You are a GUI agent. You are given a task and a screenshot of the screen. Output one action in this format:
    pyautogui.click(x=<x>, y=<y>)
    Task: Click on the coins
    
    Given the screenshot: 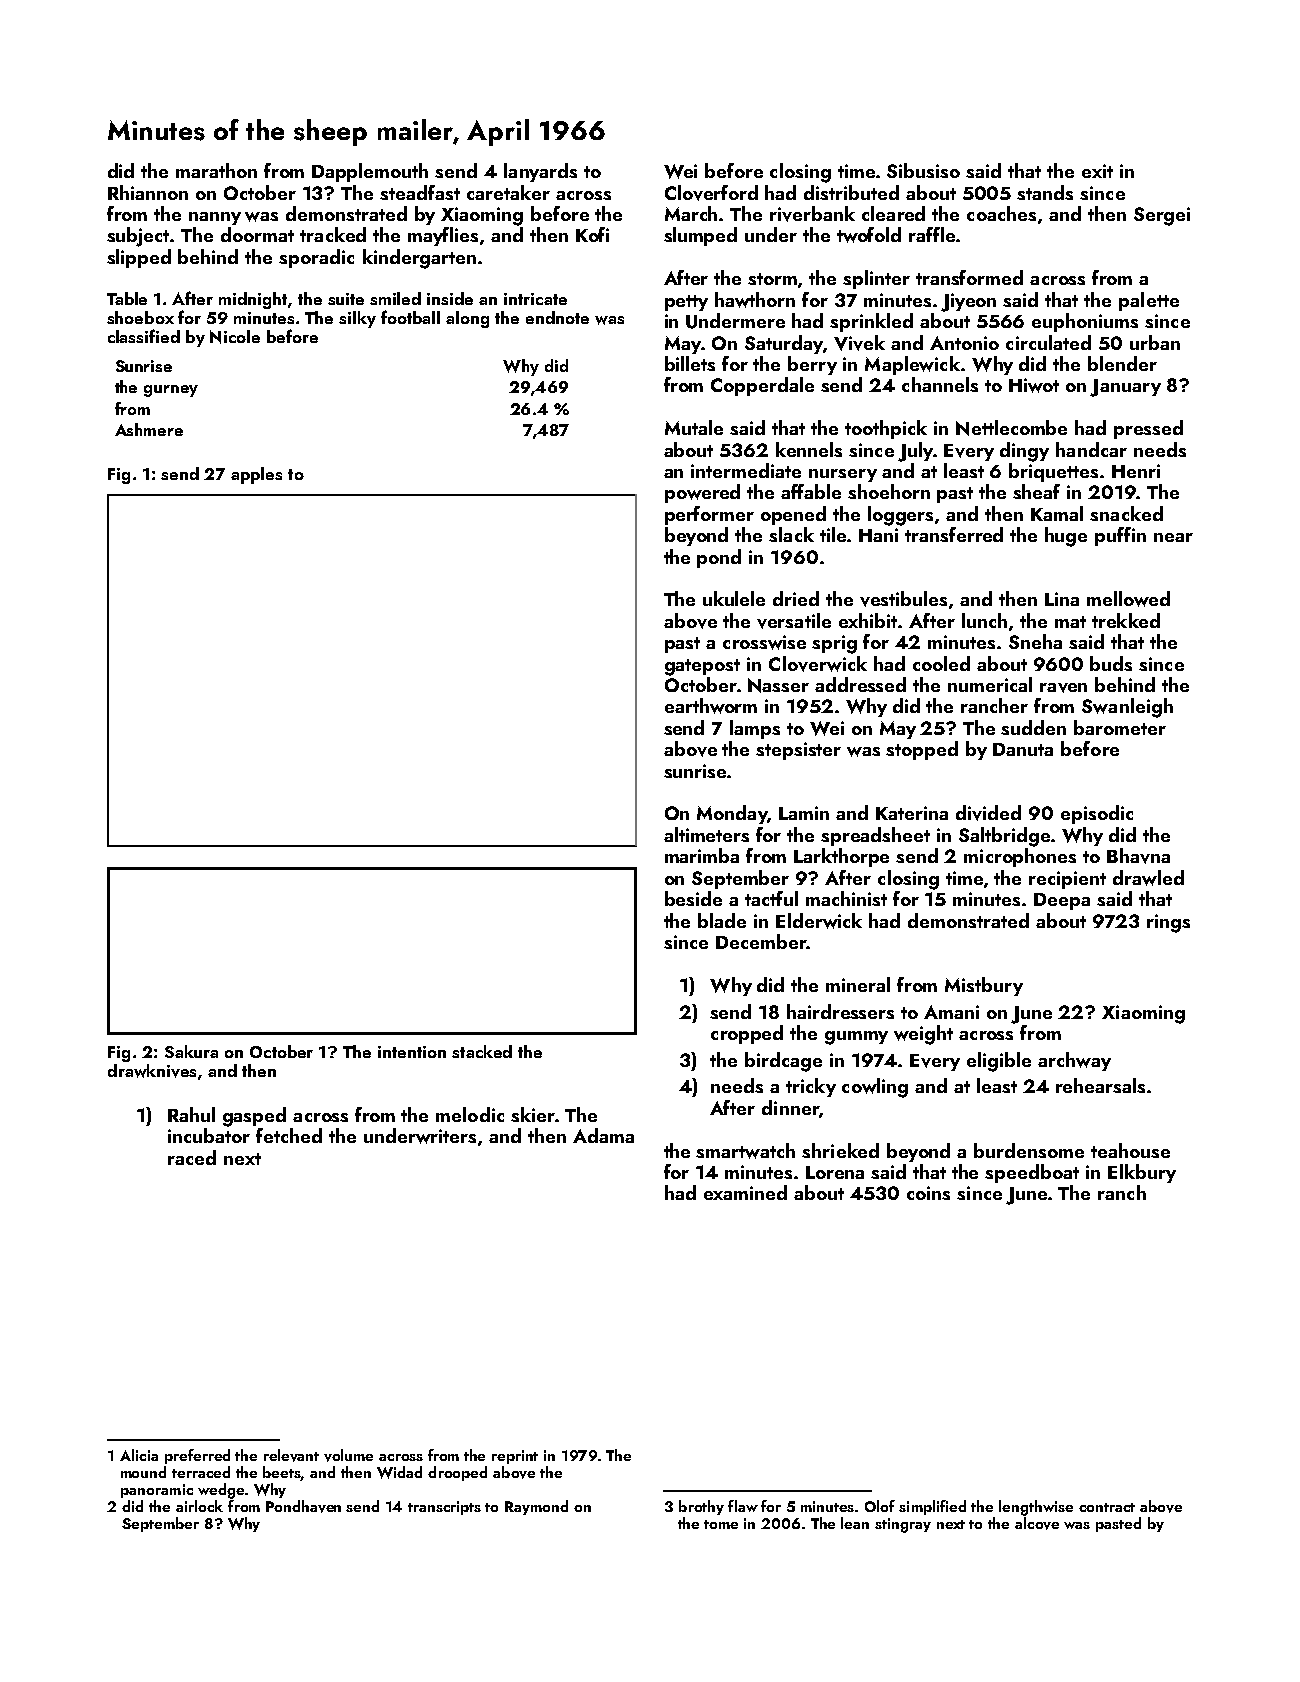 What is the action you would take?
    pyautogui.click(x=928, y=1193)
